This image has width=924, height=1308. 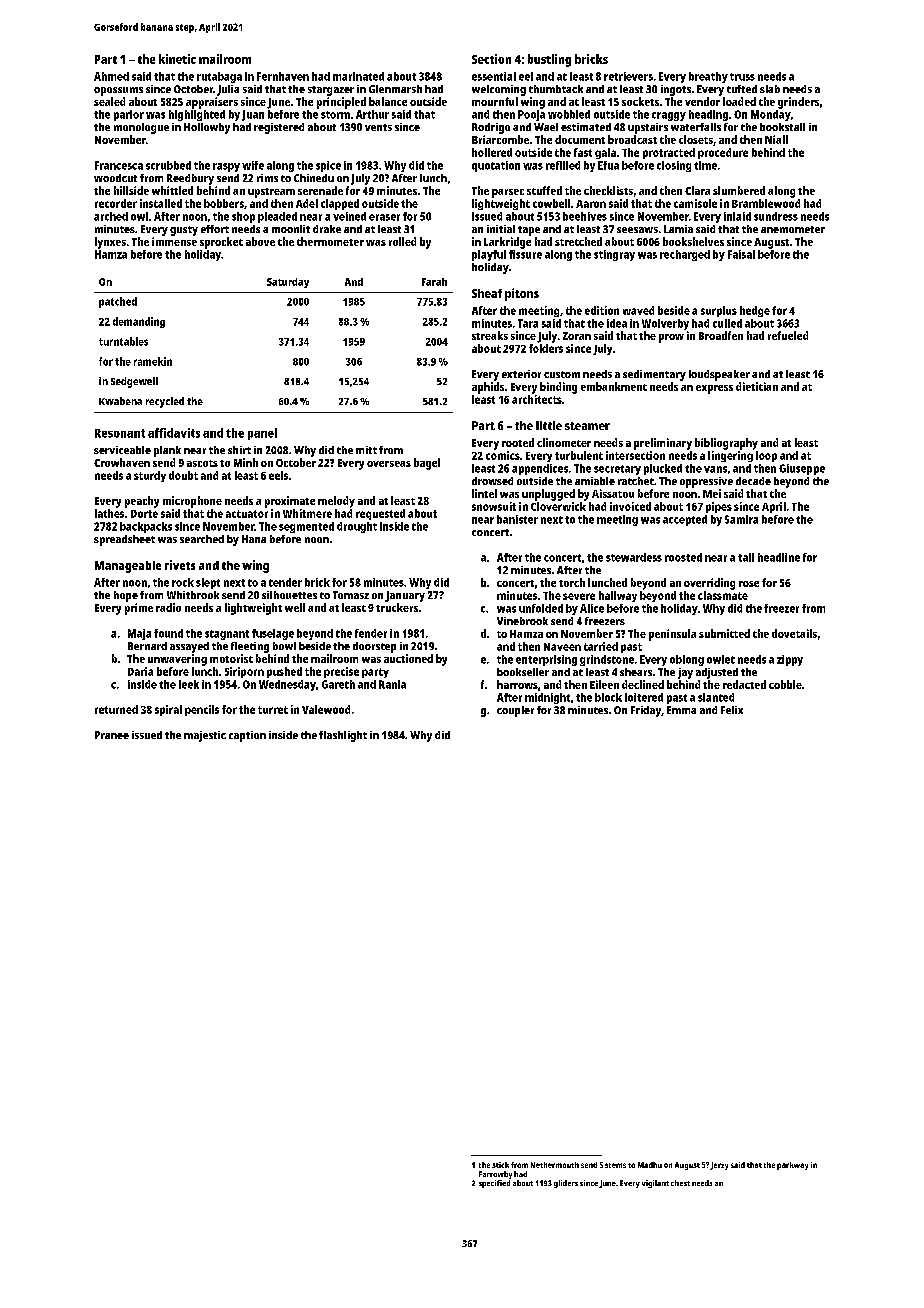 I want to click on coupler, so click(x=515, y=711).
